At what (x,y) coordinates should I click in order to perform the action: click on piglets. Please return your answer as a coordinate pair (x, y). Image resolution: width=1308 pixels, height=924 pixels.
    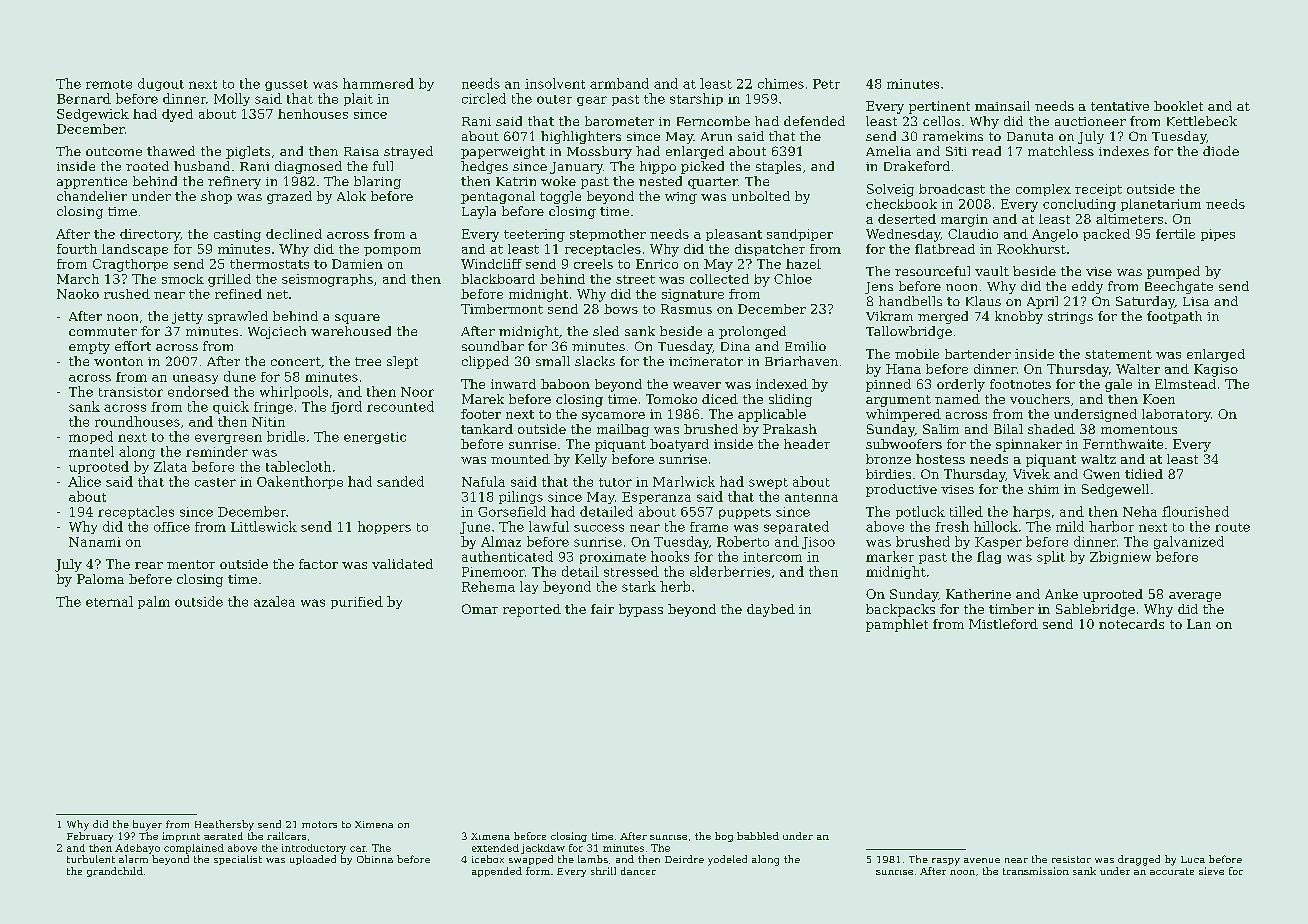
    Looking at the image, I should click on (248, 152).
